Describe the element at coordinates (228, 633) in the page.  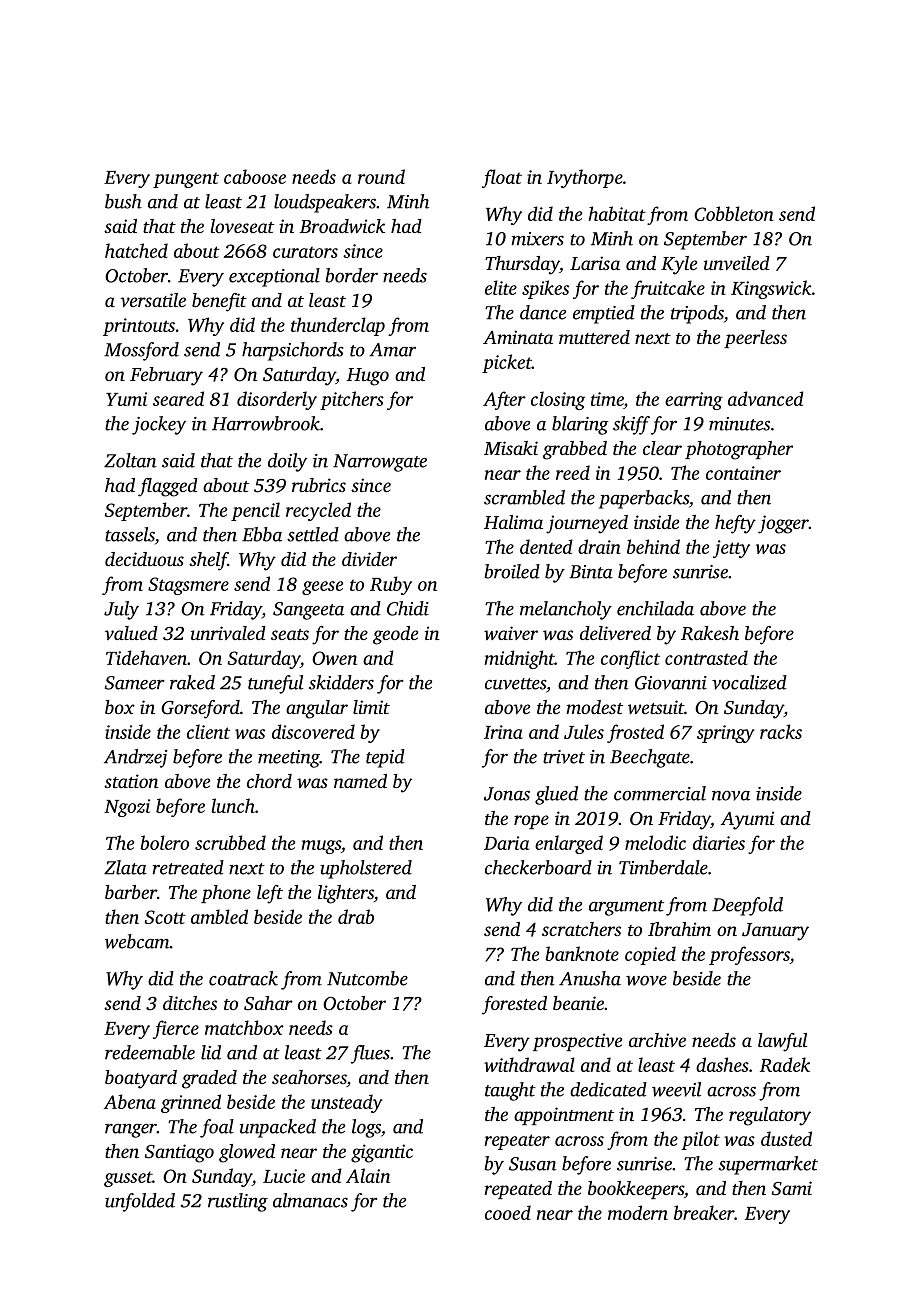
I see `unrivaled` at that location.
